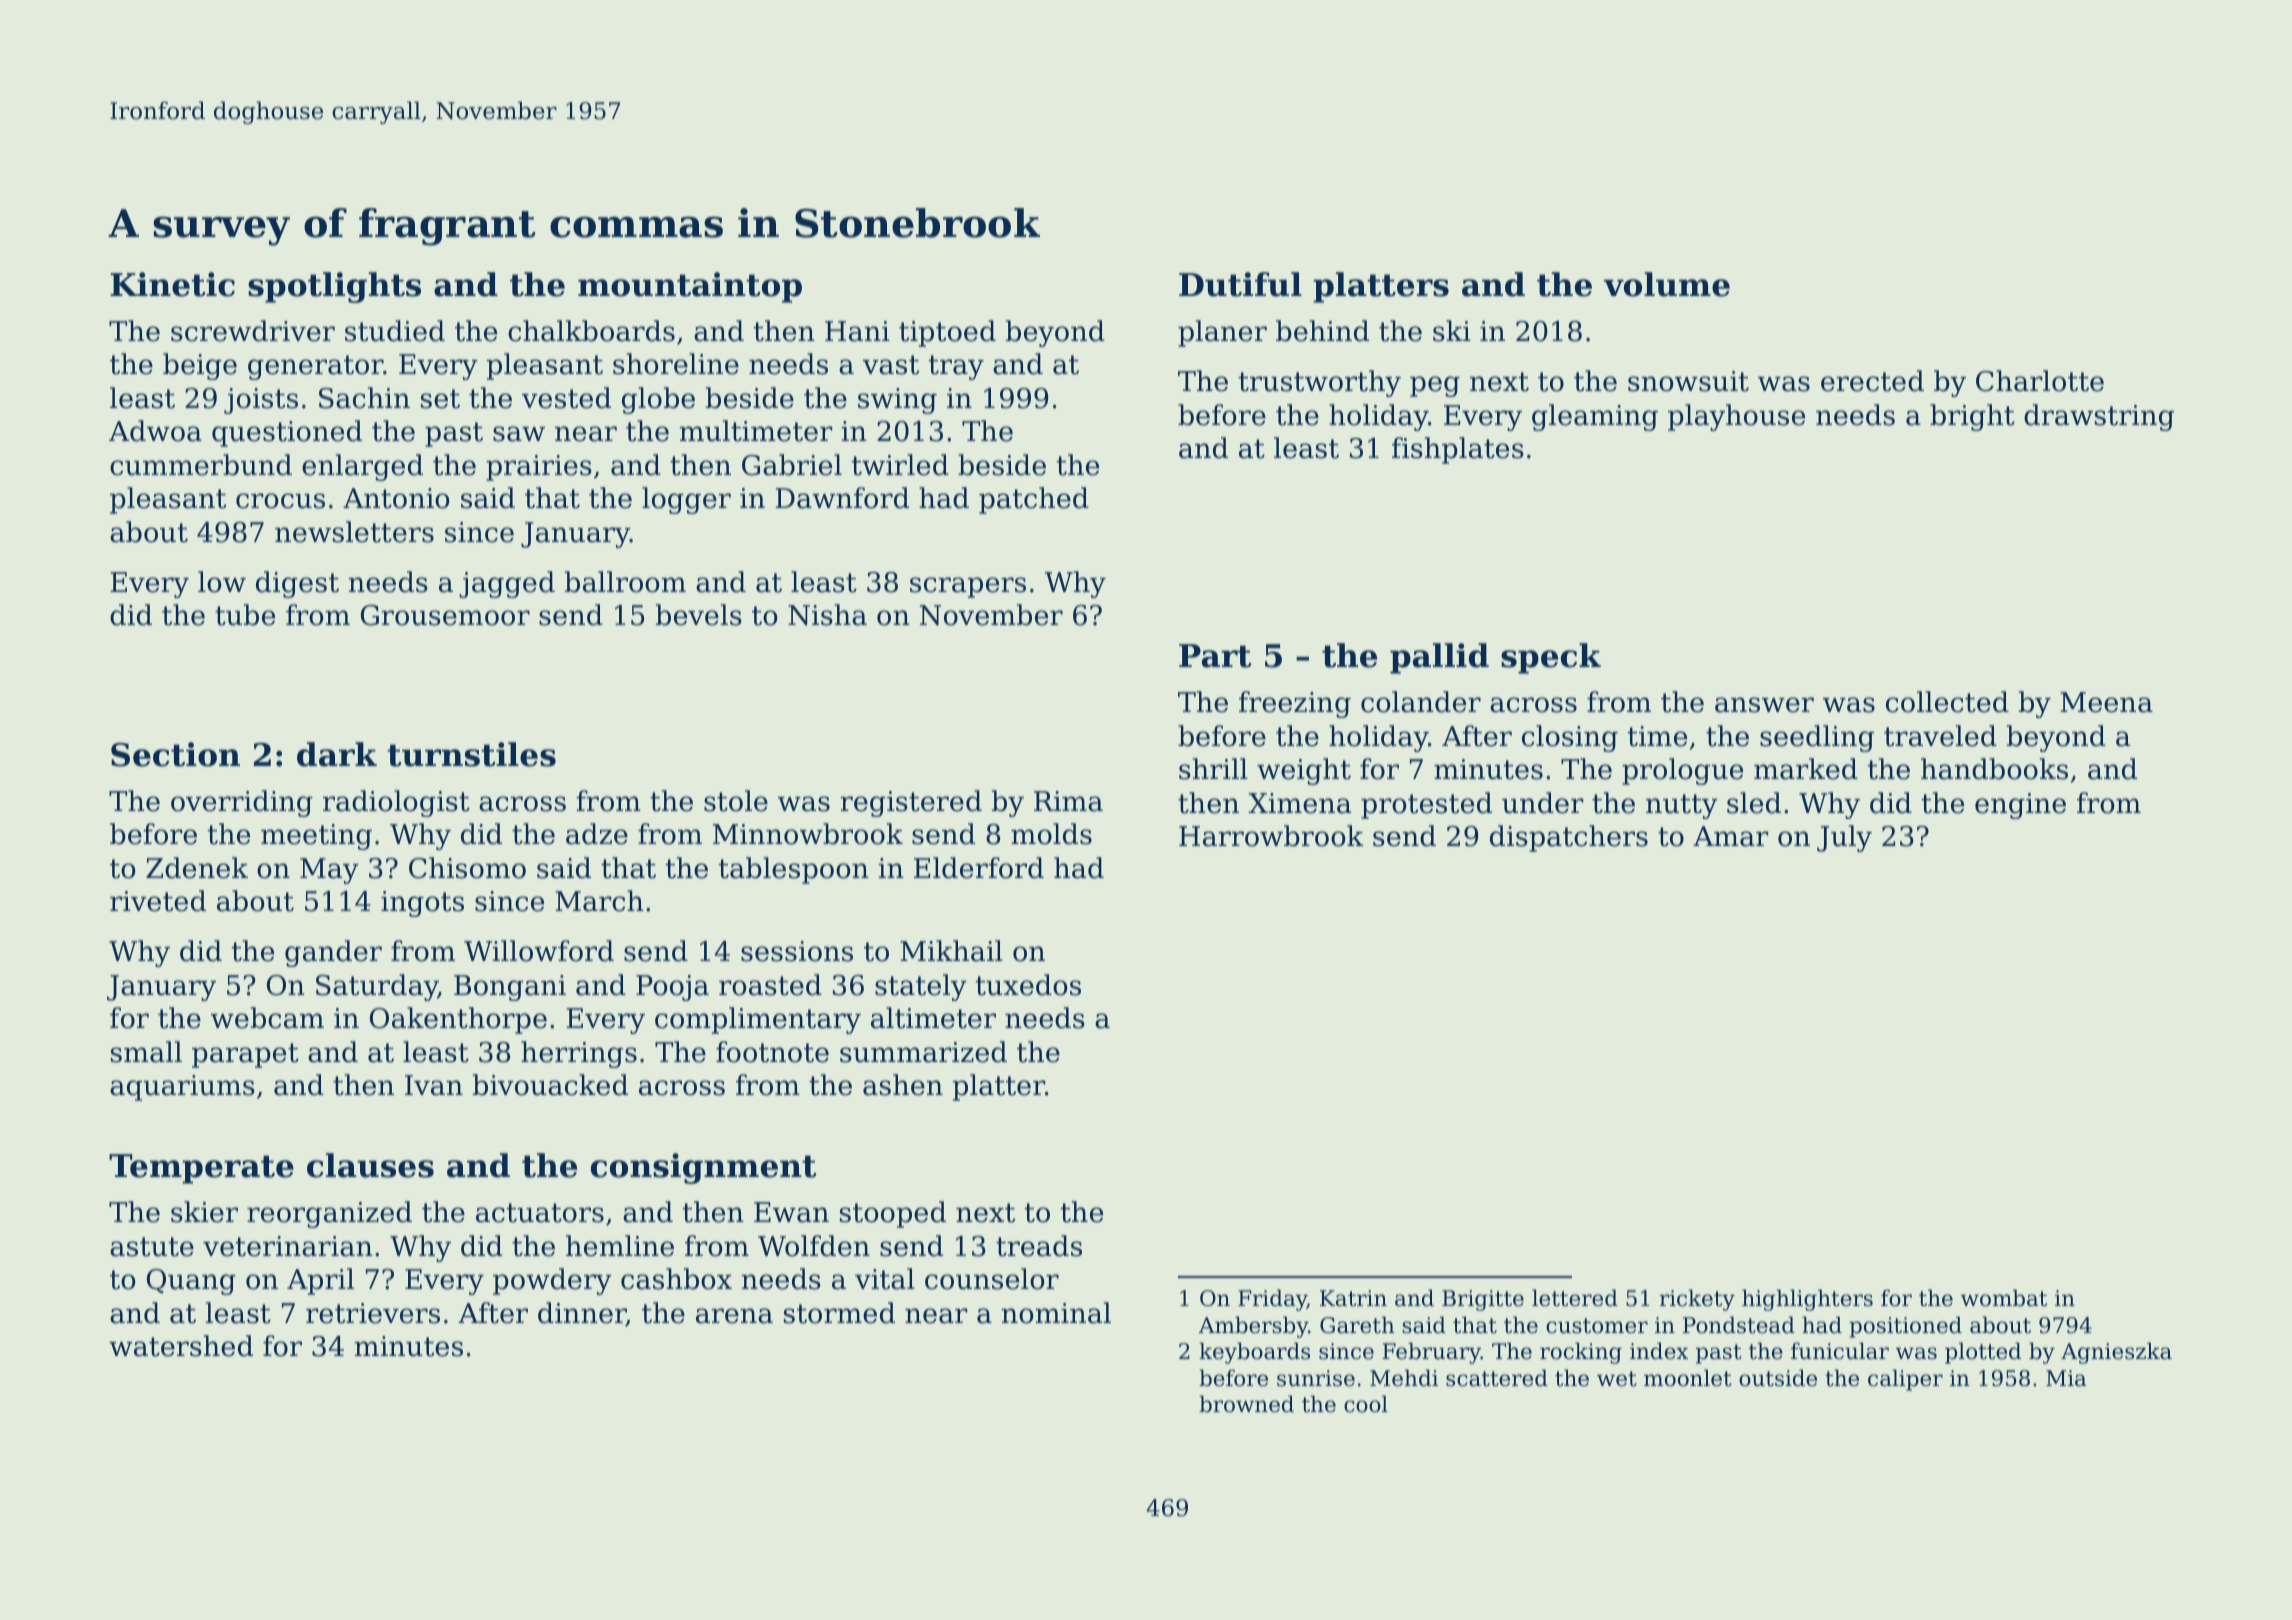 Image resolution: width=2292 pixels, height=1620 pixels. What do you see at coordinates (201, 465) in the document?
I see `cummerbund` at bounding box center [201, 465].
